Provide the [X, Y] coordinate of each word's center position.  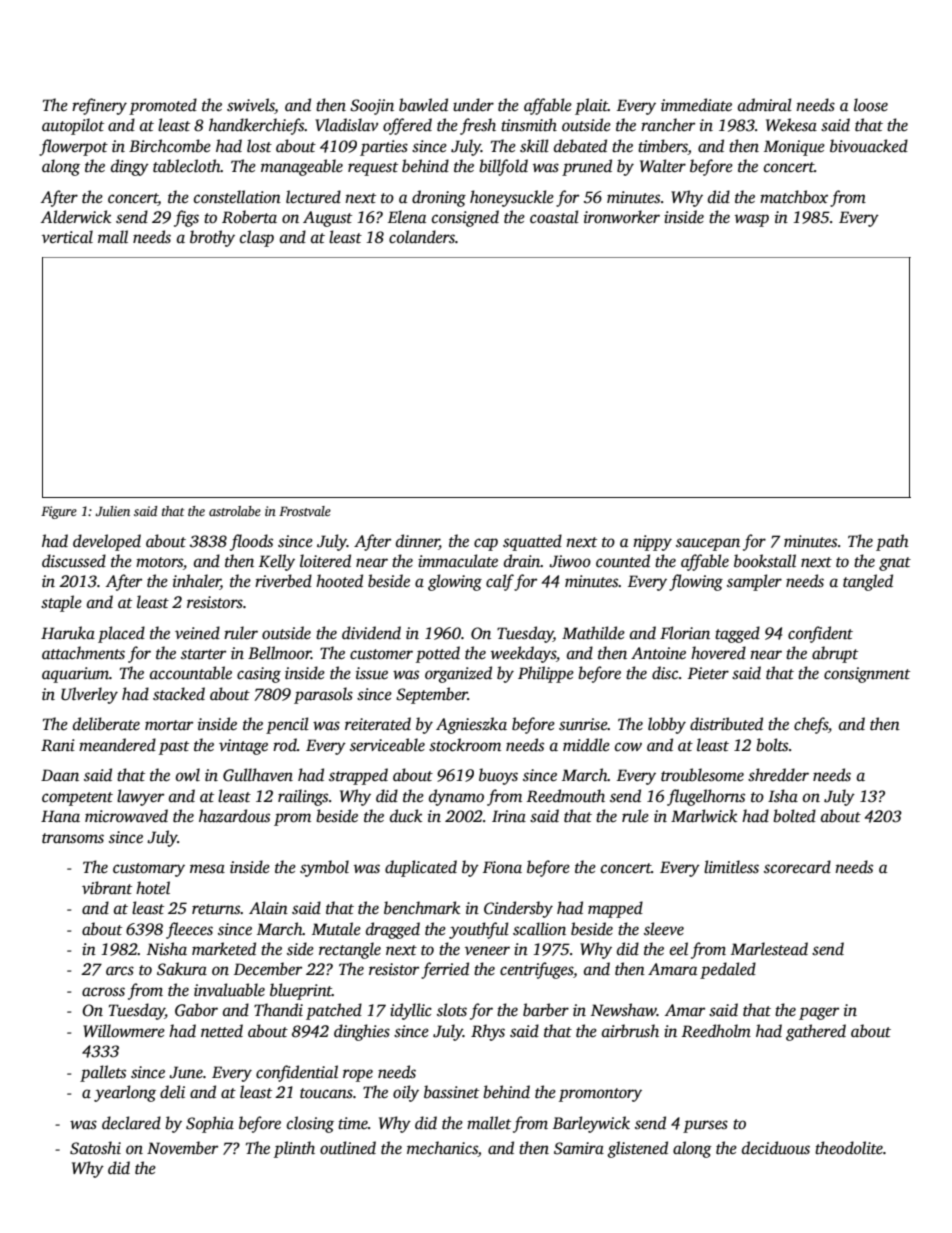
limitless [731, 867]
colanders [422, 237]
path [892, 542]
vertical [67, 237]
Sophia [210, 1124]
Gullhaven [258, 775]
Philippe [546, 674]
